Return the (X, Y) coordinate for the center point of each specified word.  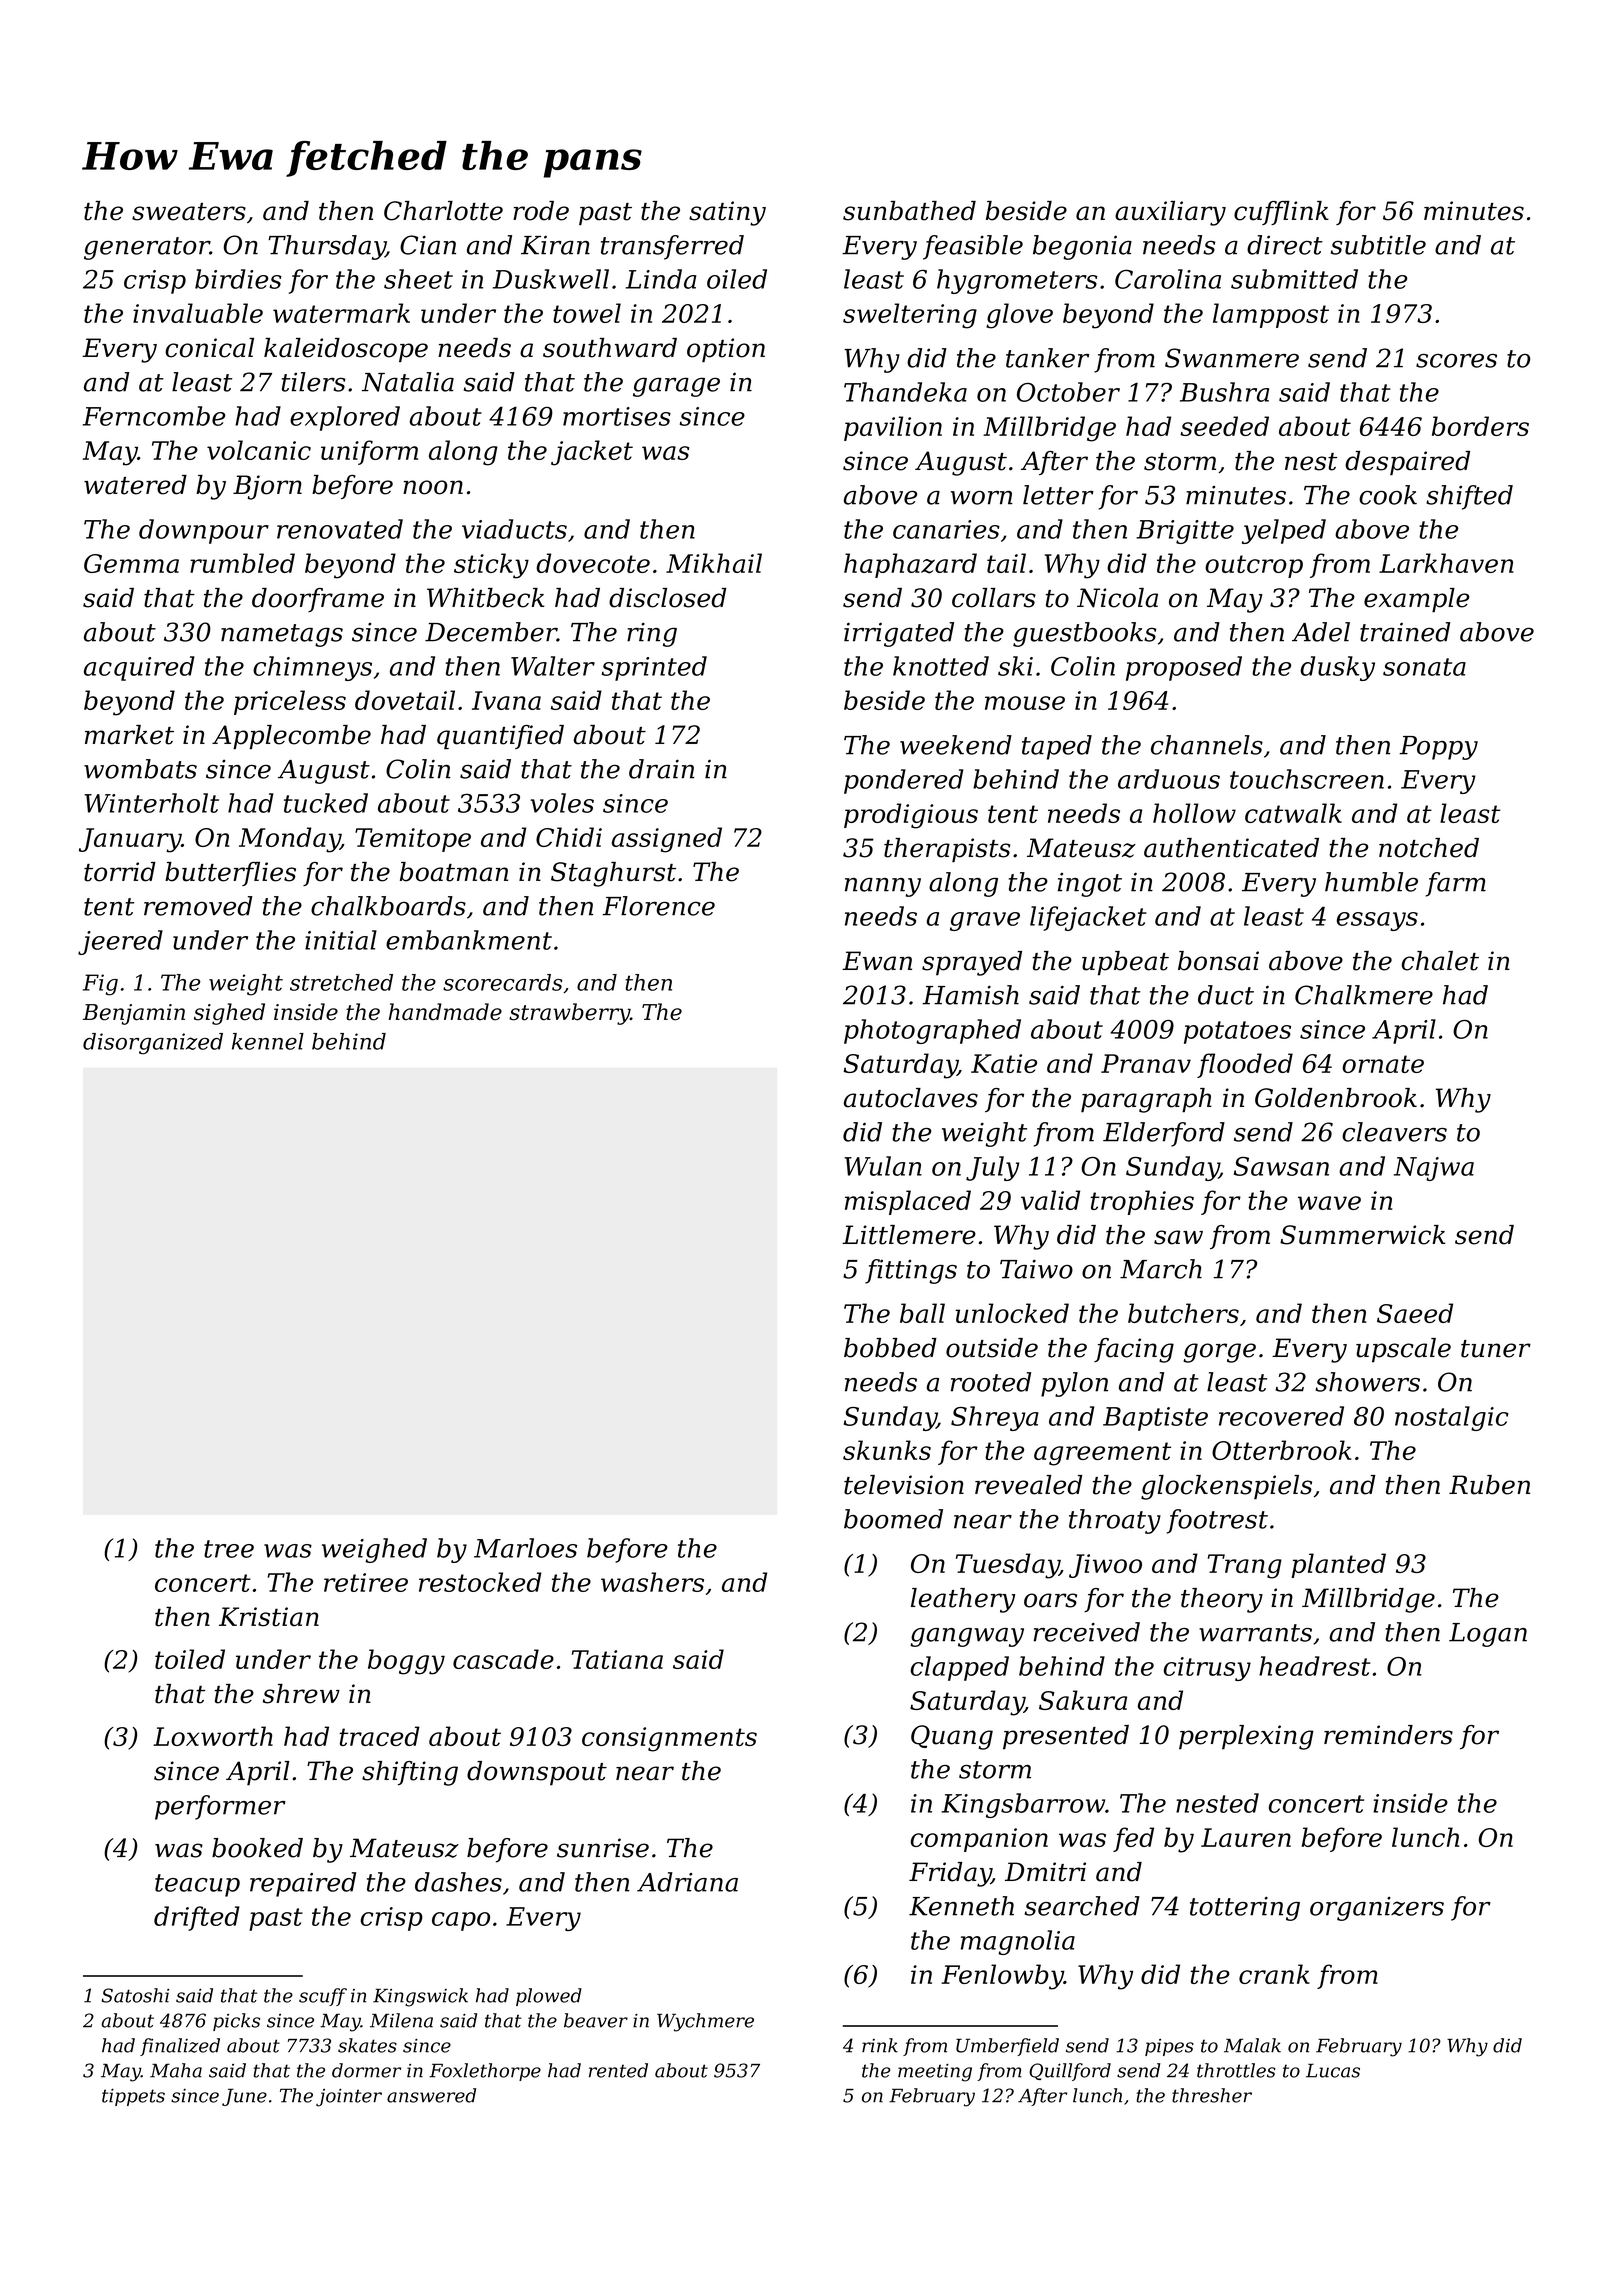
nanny (883, 887)
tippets (133, 2097)
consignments (669, 1739)
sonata (1424, 667)
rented (618, 2070)
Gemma (131, 563)
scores (1456, 361)
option (726, 350)
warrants (1255, 1633)
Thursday (327, 247)
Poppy (1438, 748)
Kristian (269, 1617)
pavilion (893, 428)
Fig (100, 985)
